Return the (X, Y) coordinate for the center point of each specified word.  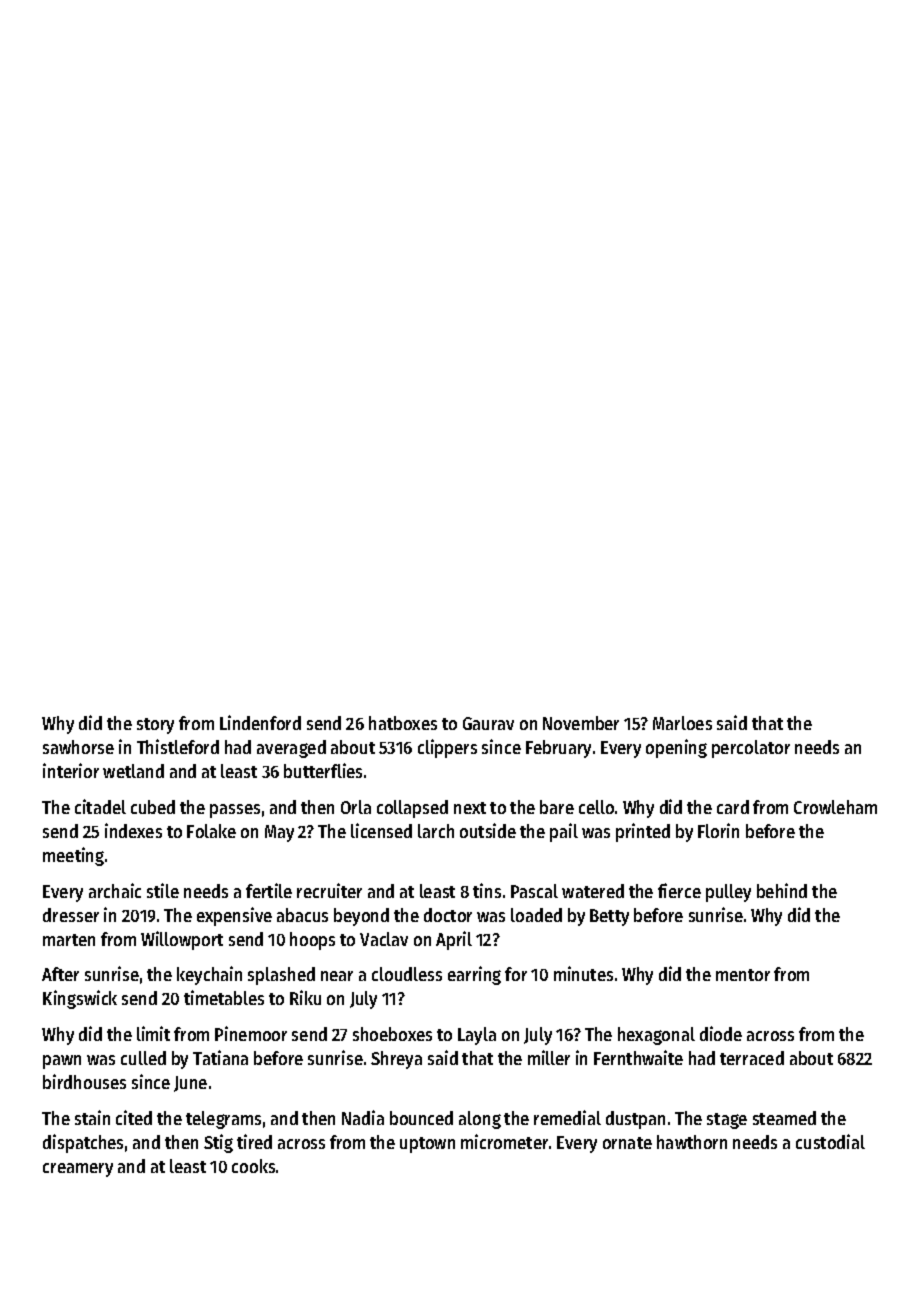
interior (71, 770)
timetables (224, 997)
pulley (728, 893)
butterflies (323, 770)
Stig (218, 1143)
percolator (751, 749)
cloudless (407, 974)
